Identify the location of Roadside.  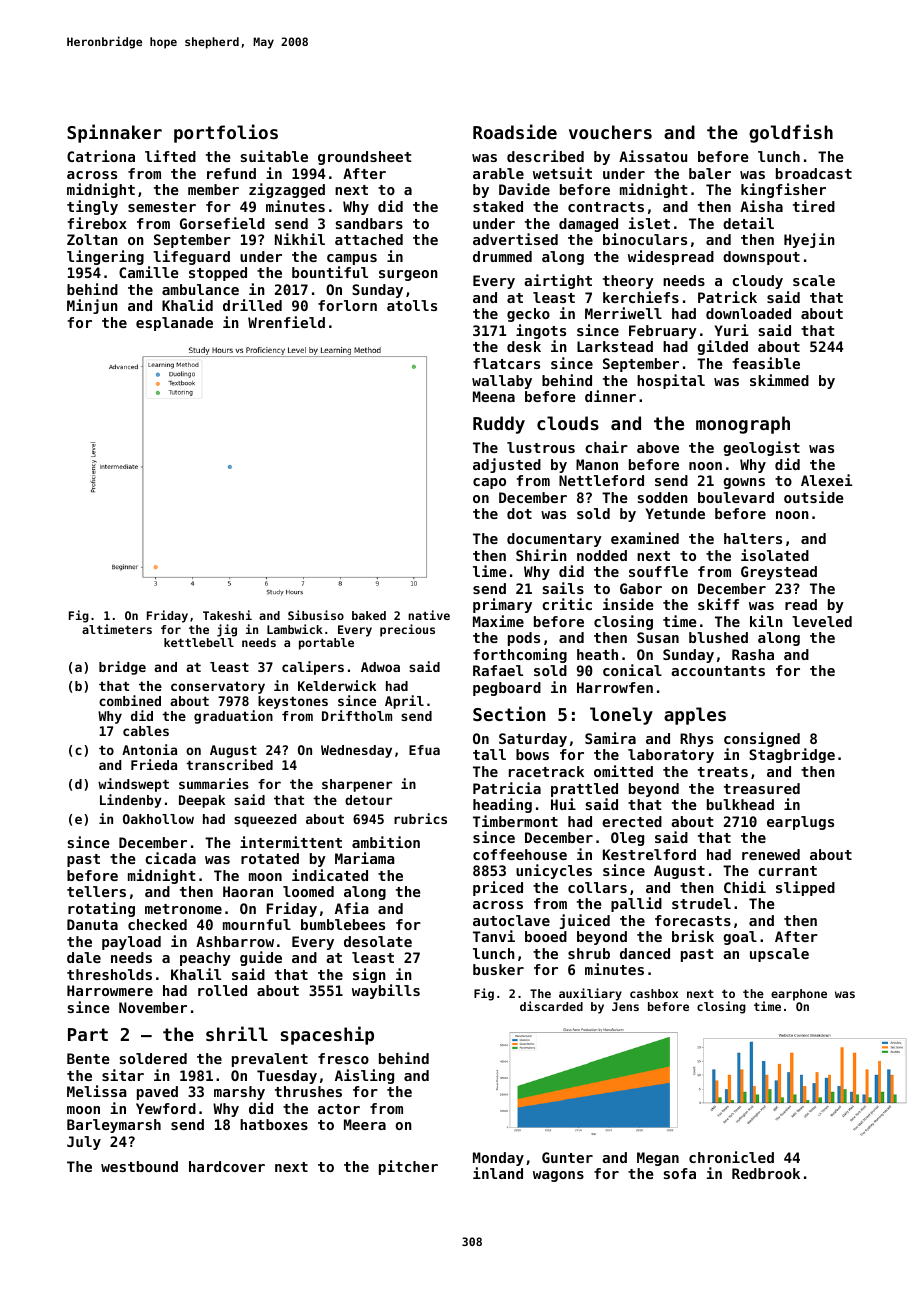
(515, 131).
